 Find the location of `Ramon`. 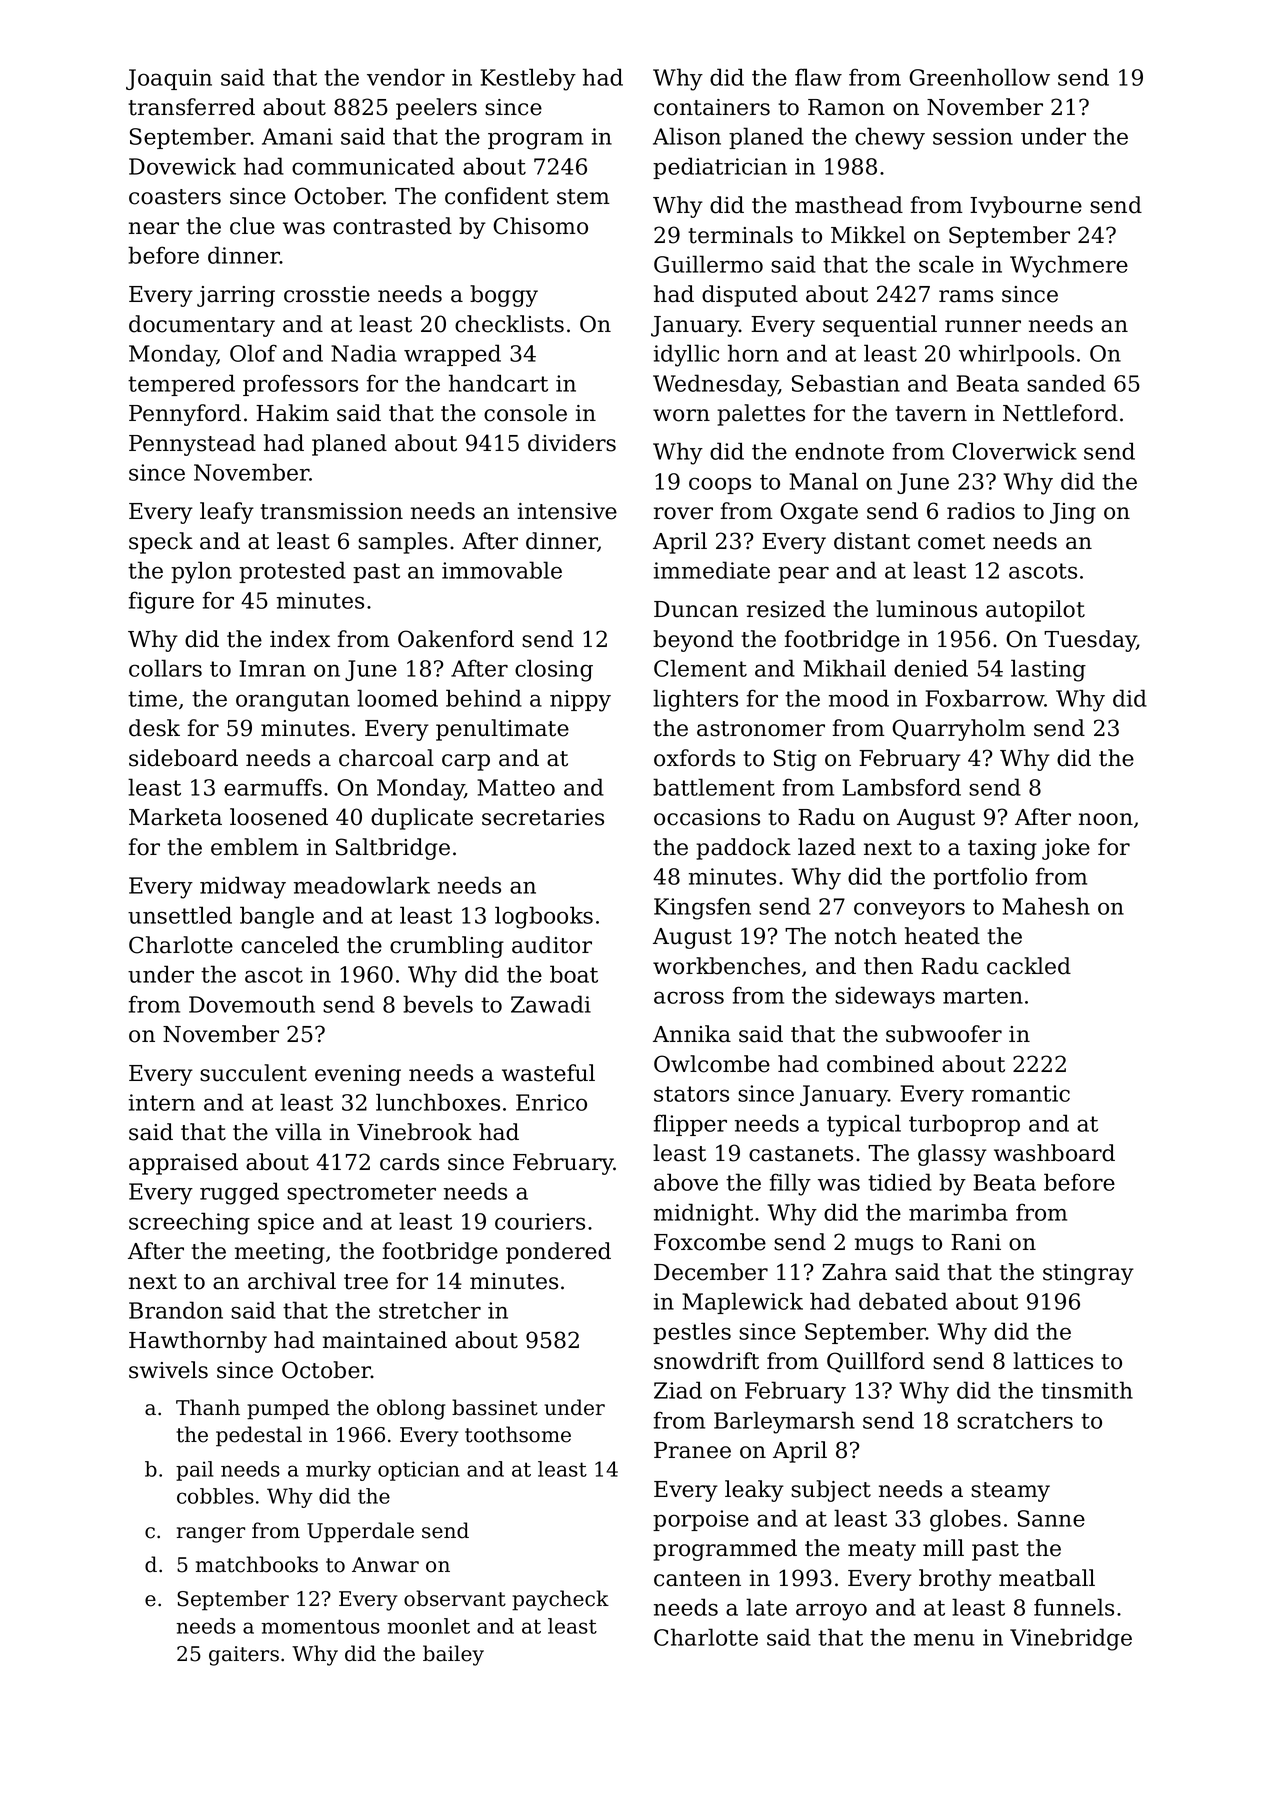

Ramon is located at coordinates (846, 107).
